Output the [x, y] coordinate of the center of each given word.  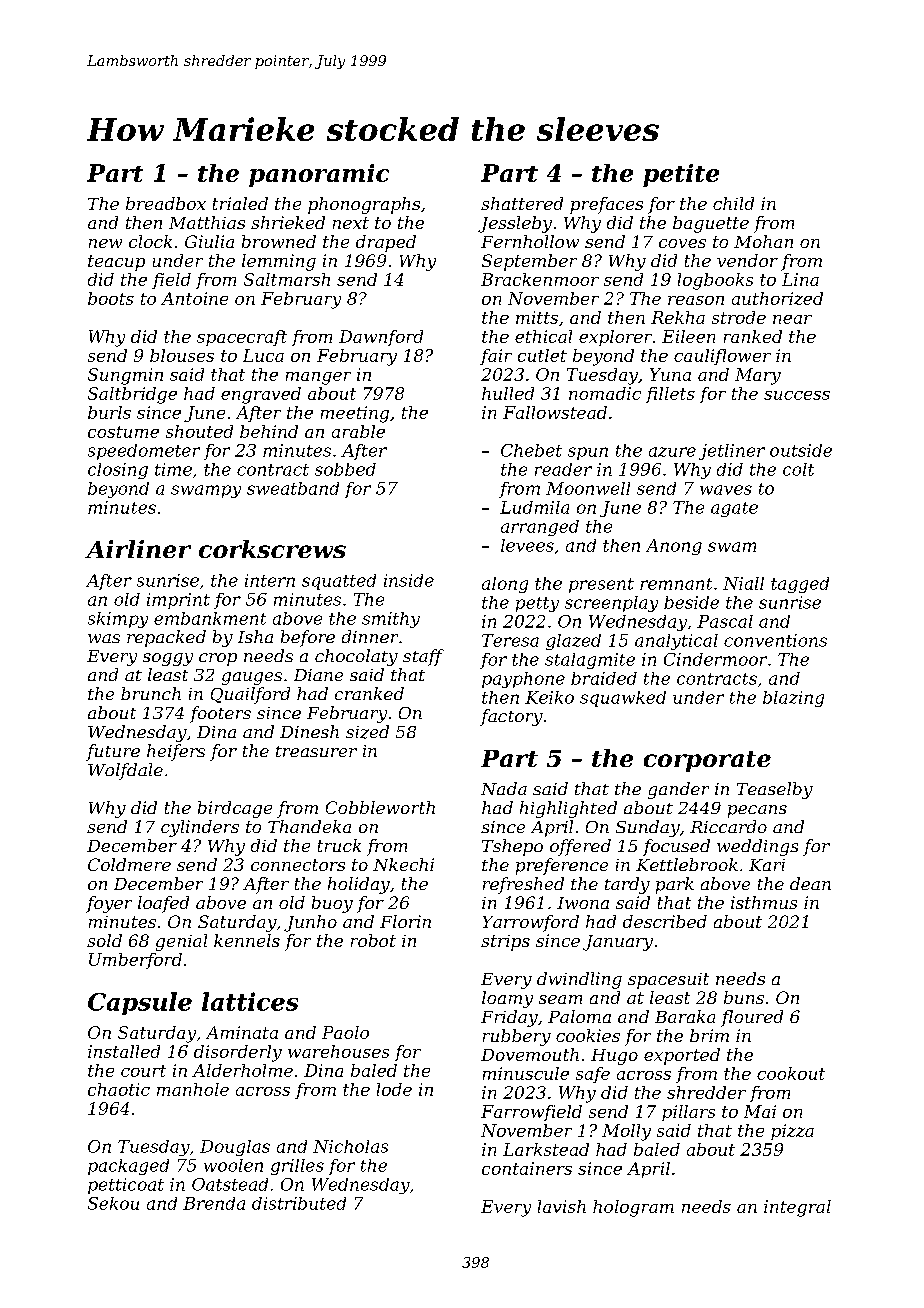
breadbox [166, 203]
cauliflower [722, 357]
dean [810, 883]
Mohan [763, 241]
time [173, 469]
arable [358, 431]
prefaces [606, 205]
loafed [163, 904]
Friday [509, 1018]
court [143, 1071]
